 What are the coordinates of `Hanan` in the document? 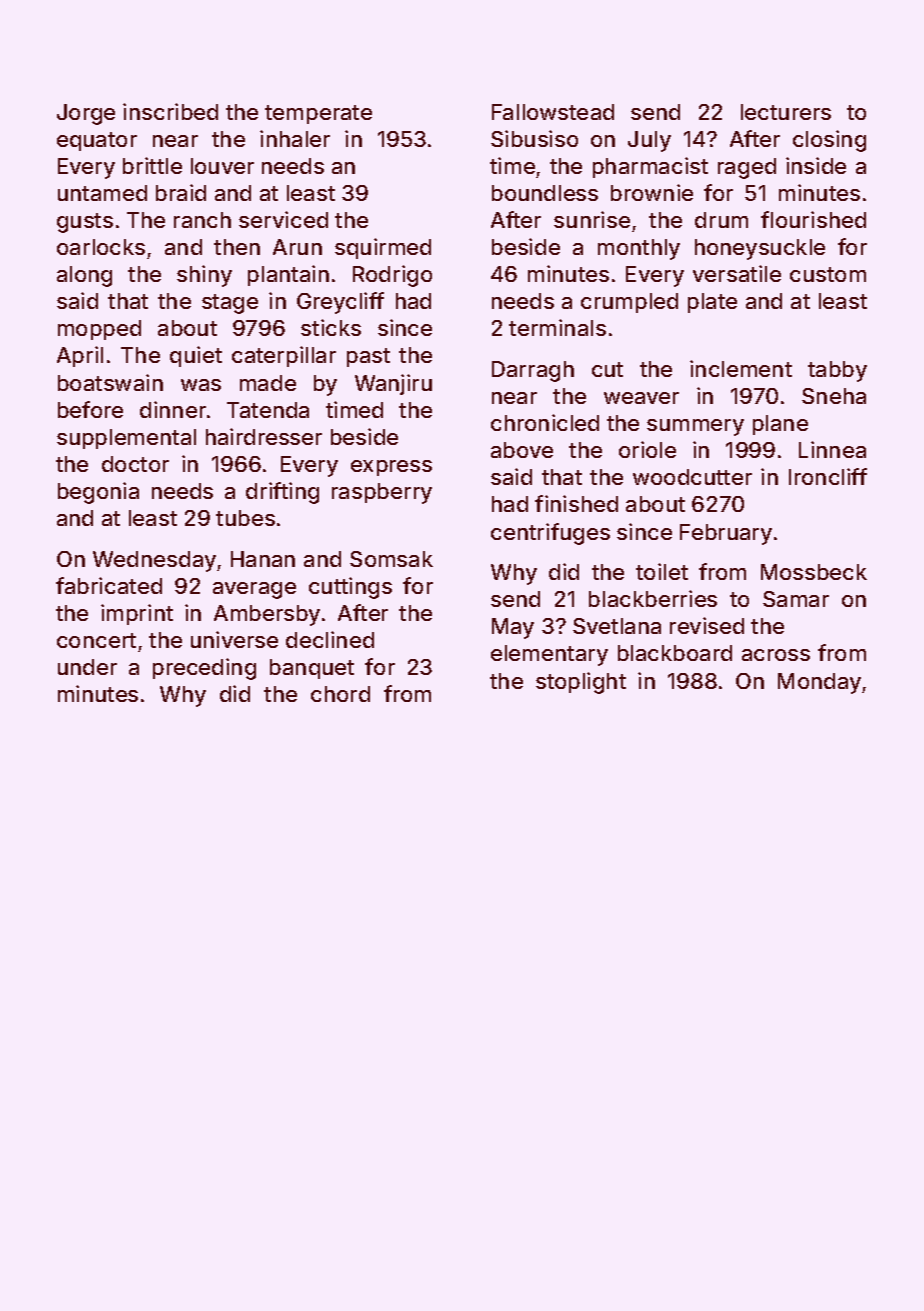 It's located at (263, 559).
